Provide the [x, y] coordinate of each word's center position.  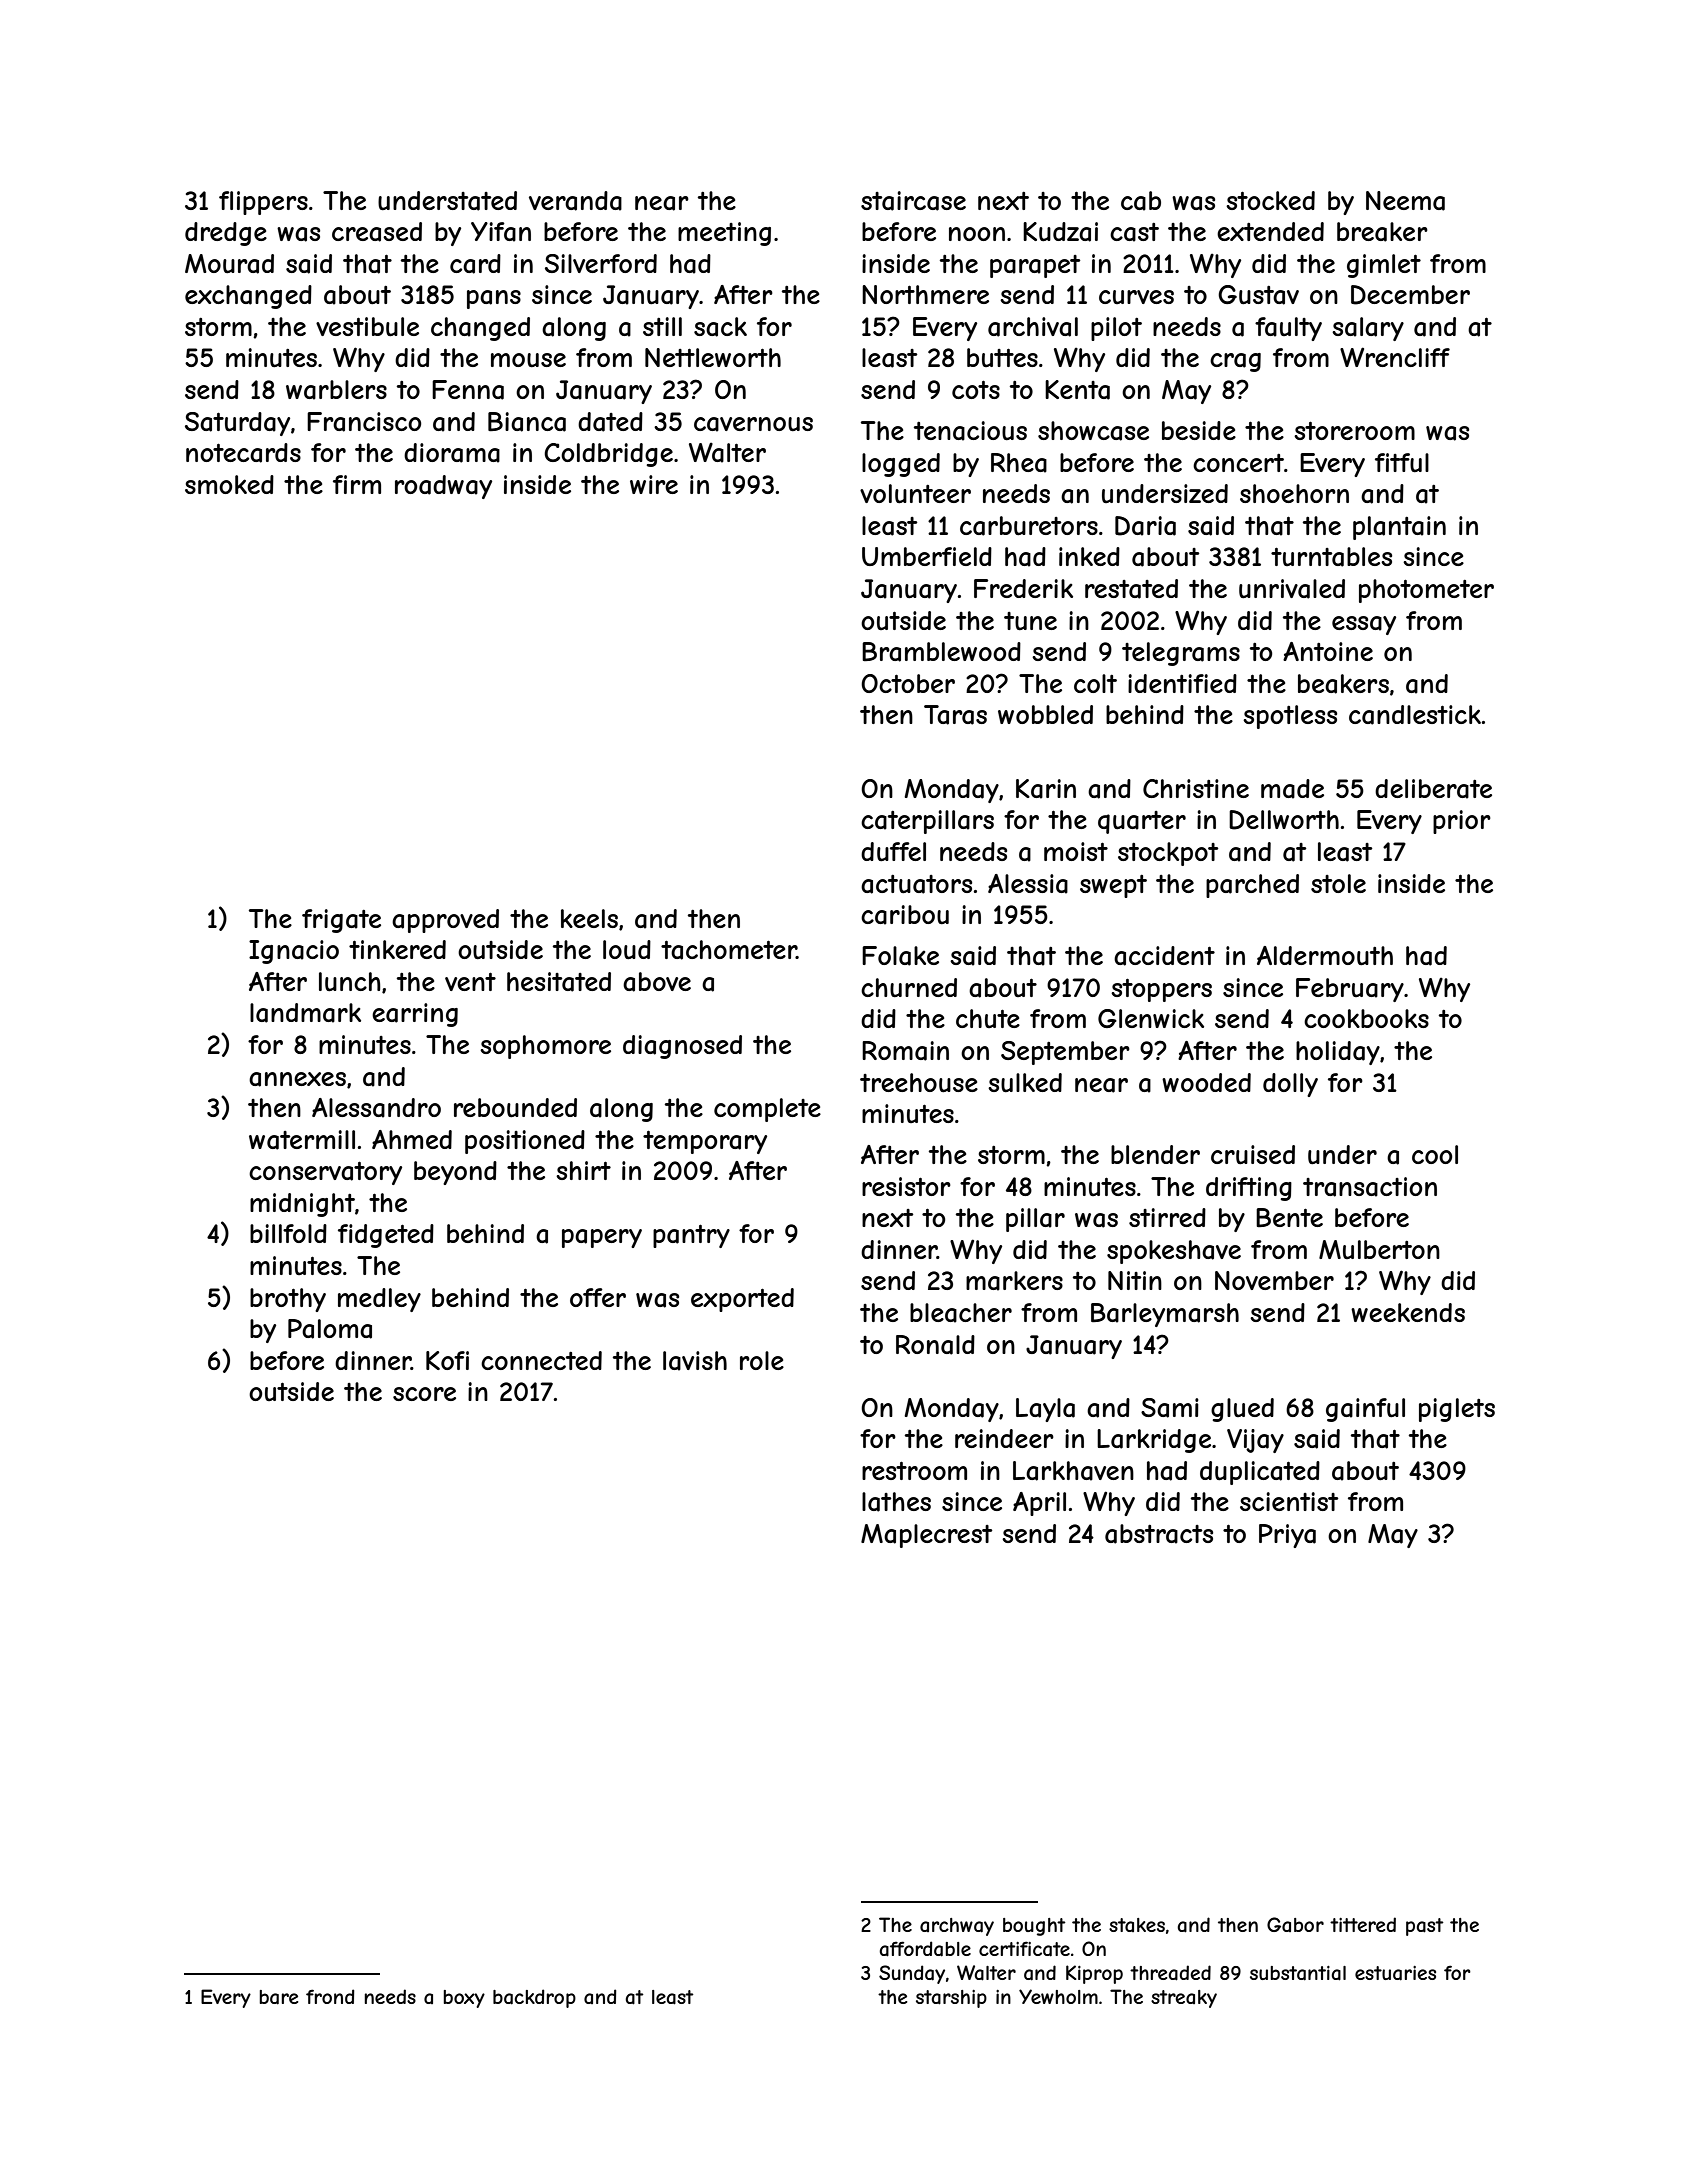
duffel [893, 852]
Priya [1287, 1536]
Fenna [468, 390]
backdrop [534, 1998]
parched [1252, 886]
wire [654, 484]
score [424, 1394]
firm [357, 484]
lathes [896, 1502]
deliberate [1433, 789]
